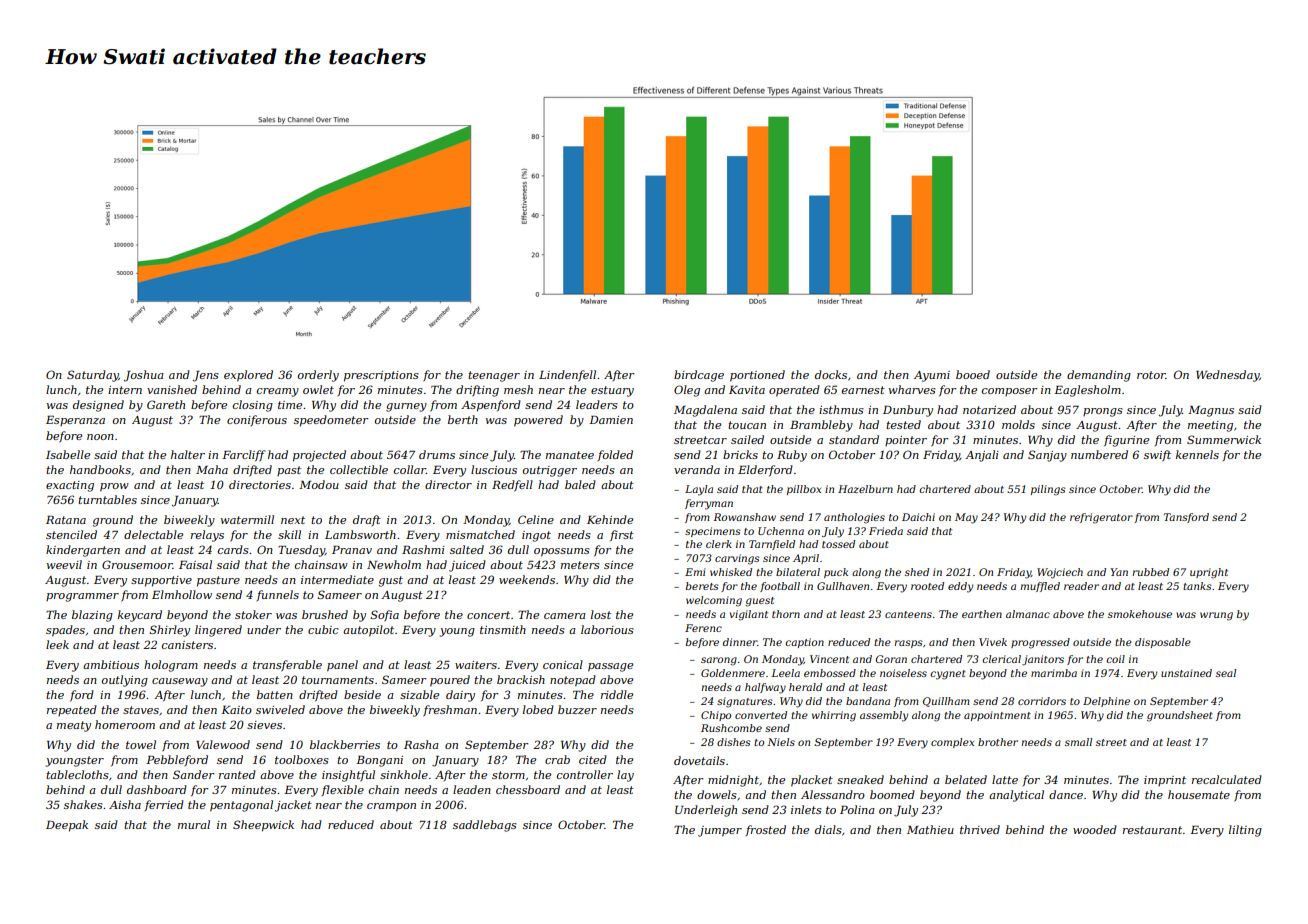 This page has width=1308, height=924. What do you see at coordinates (1226, 673) in the page?
I see `seal` at bounding box center [1226, 673].
